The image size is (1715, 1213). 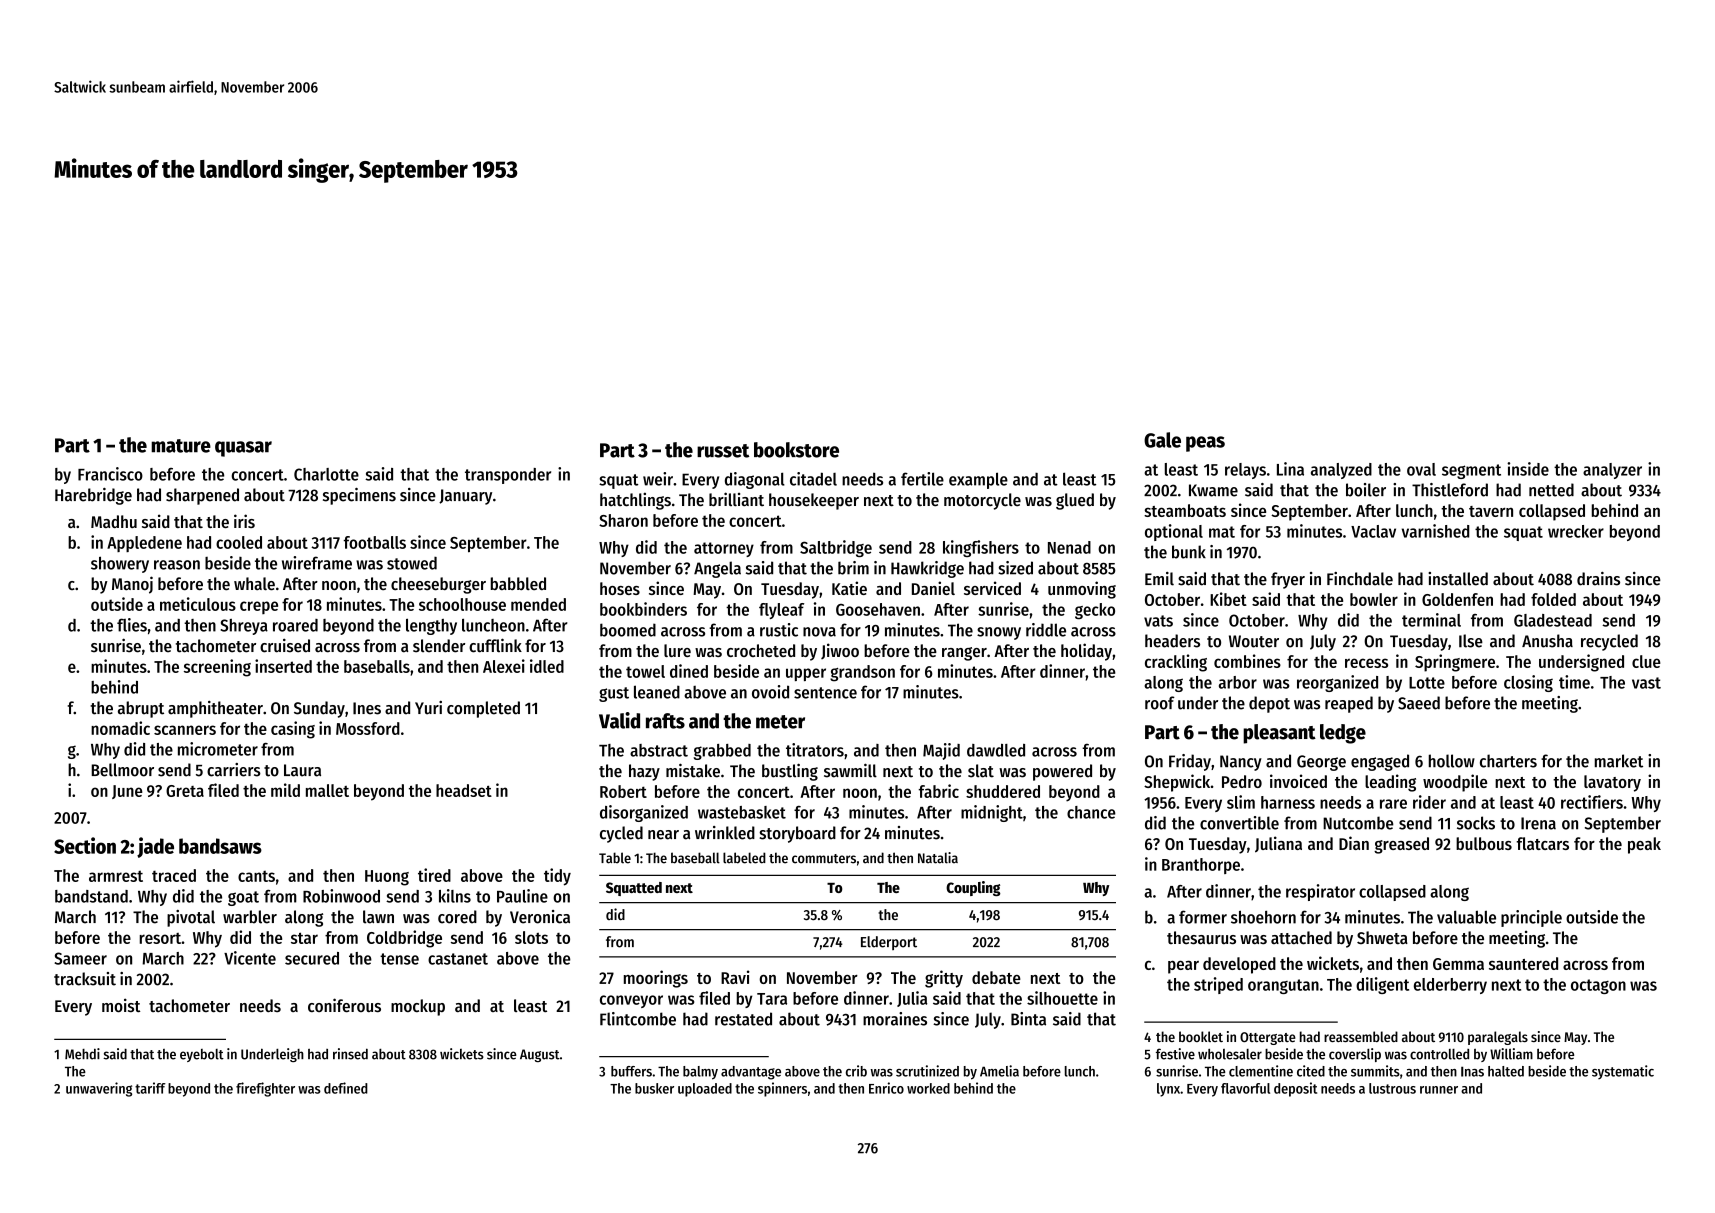 What do you see at coordinates (705, 1090) in the screenshot?
I see `uploaded` at bounding box center [705, 1090].
